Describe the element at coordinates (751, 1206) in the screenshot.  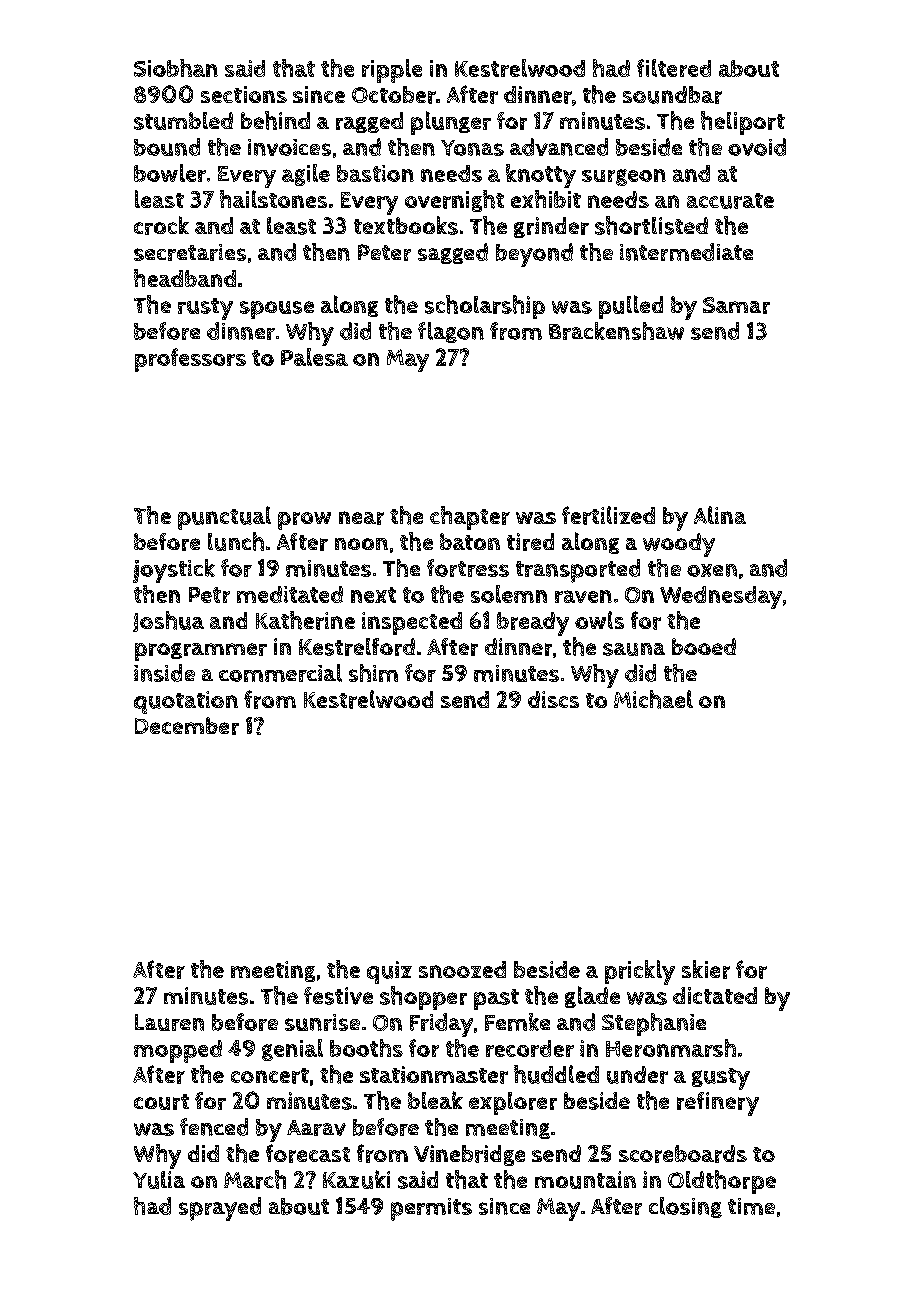
I see `time` at that location.
